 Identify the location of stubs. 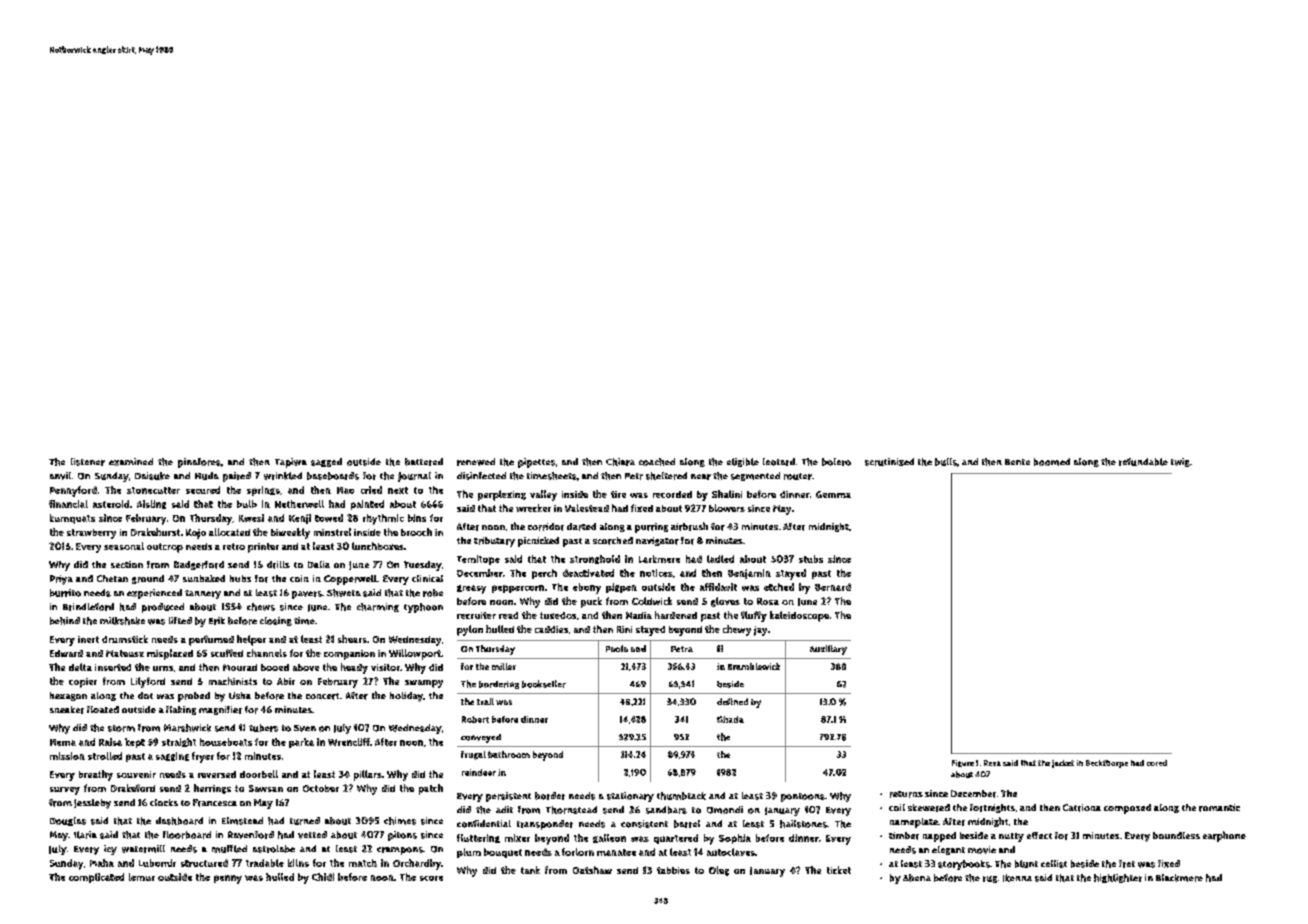
(811, 559).
